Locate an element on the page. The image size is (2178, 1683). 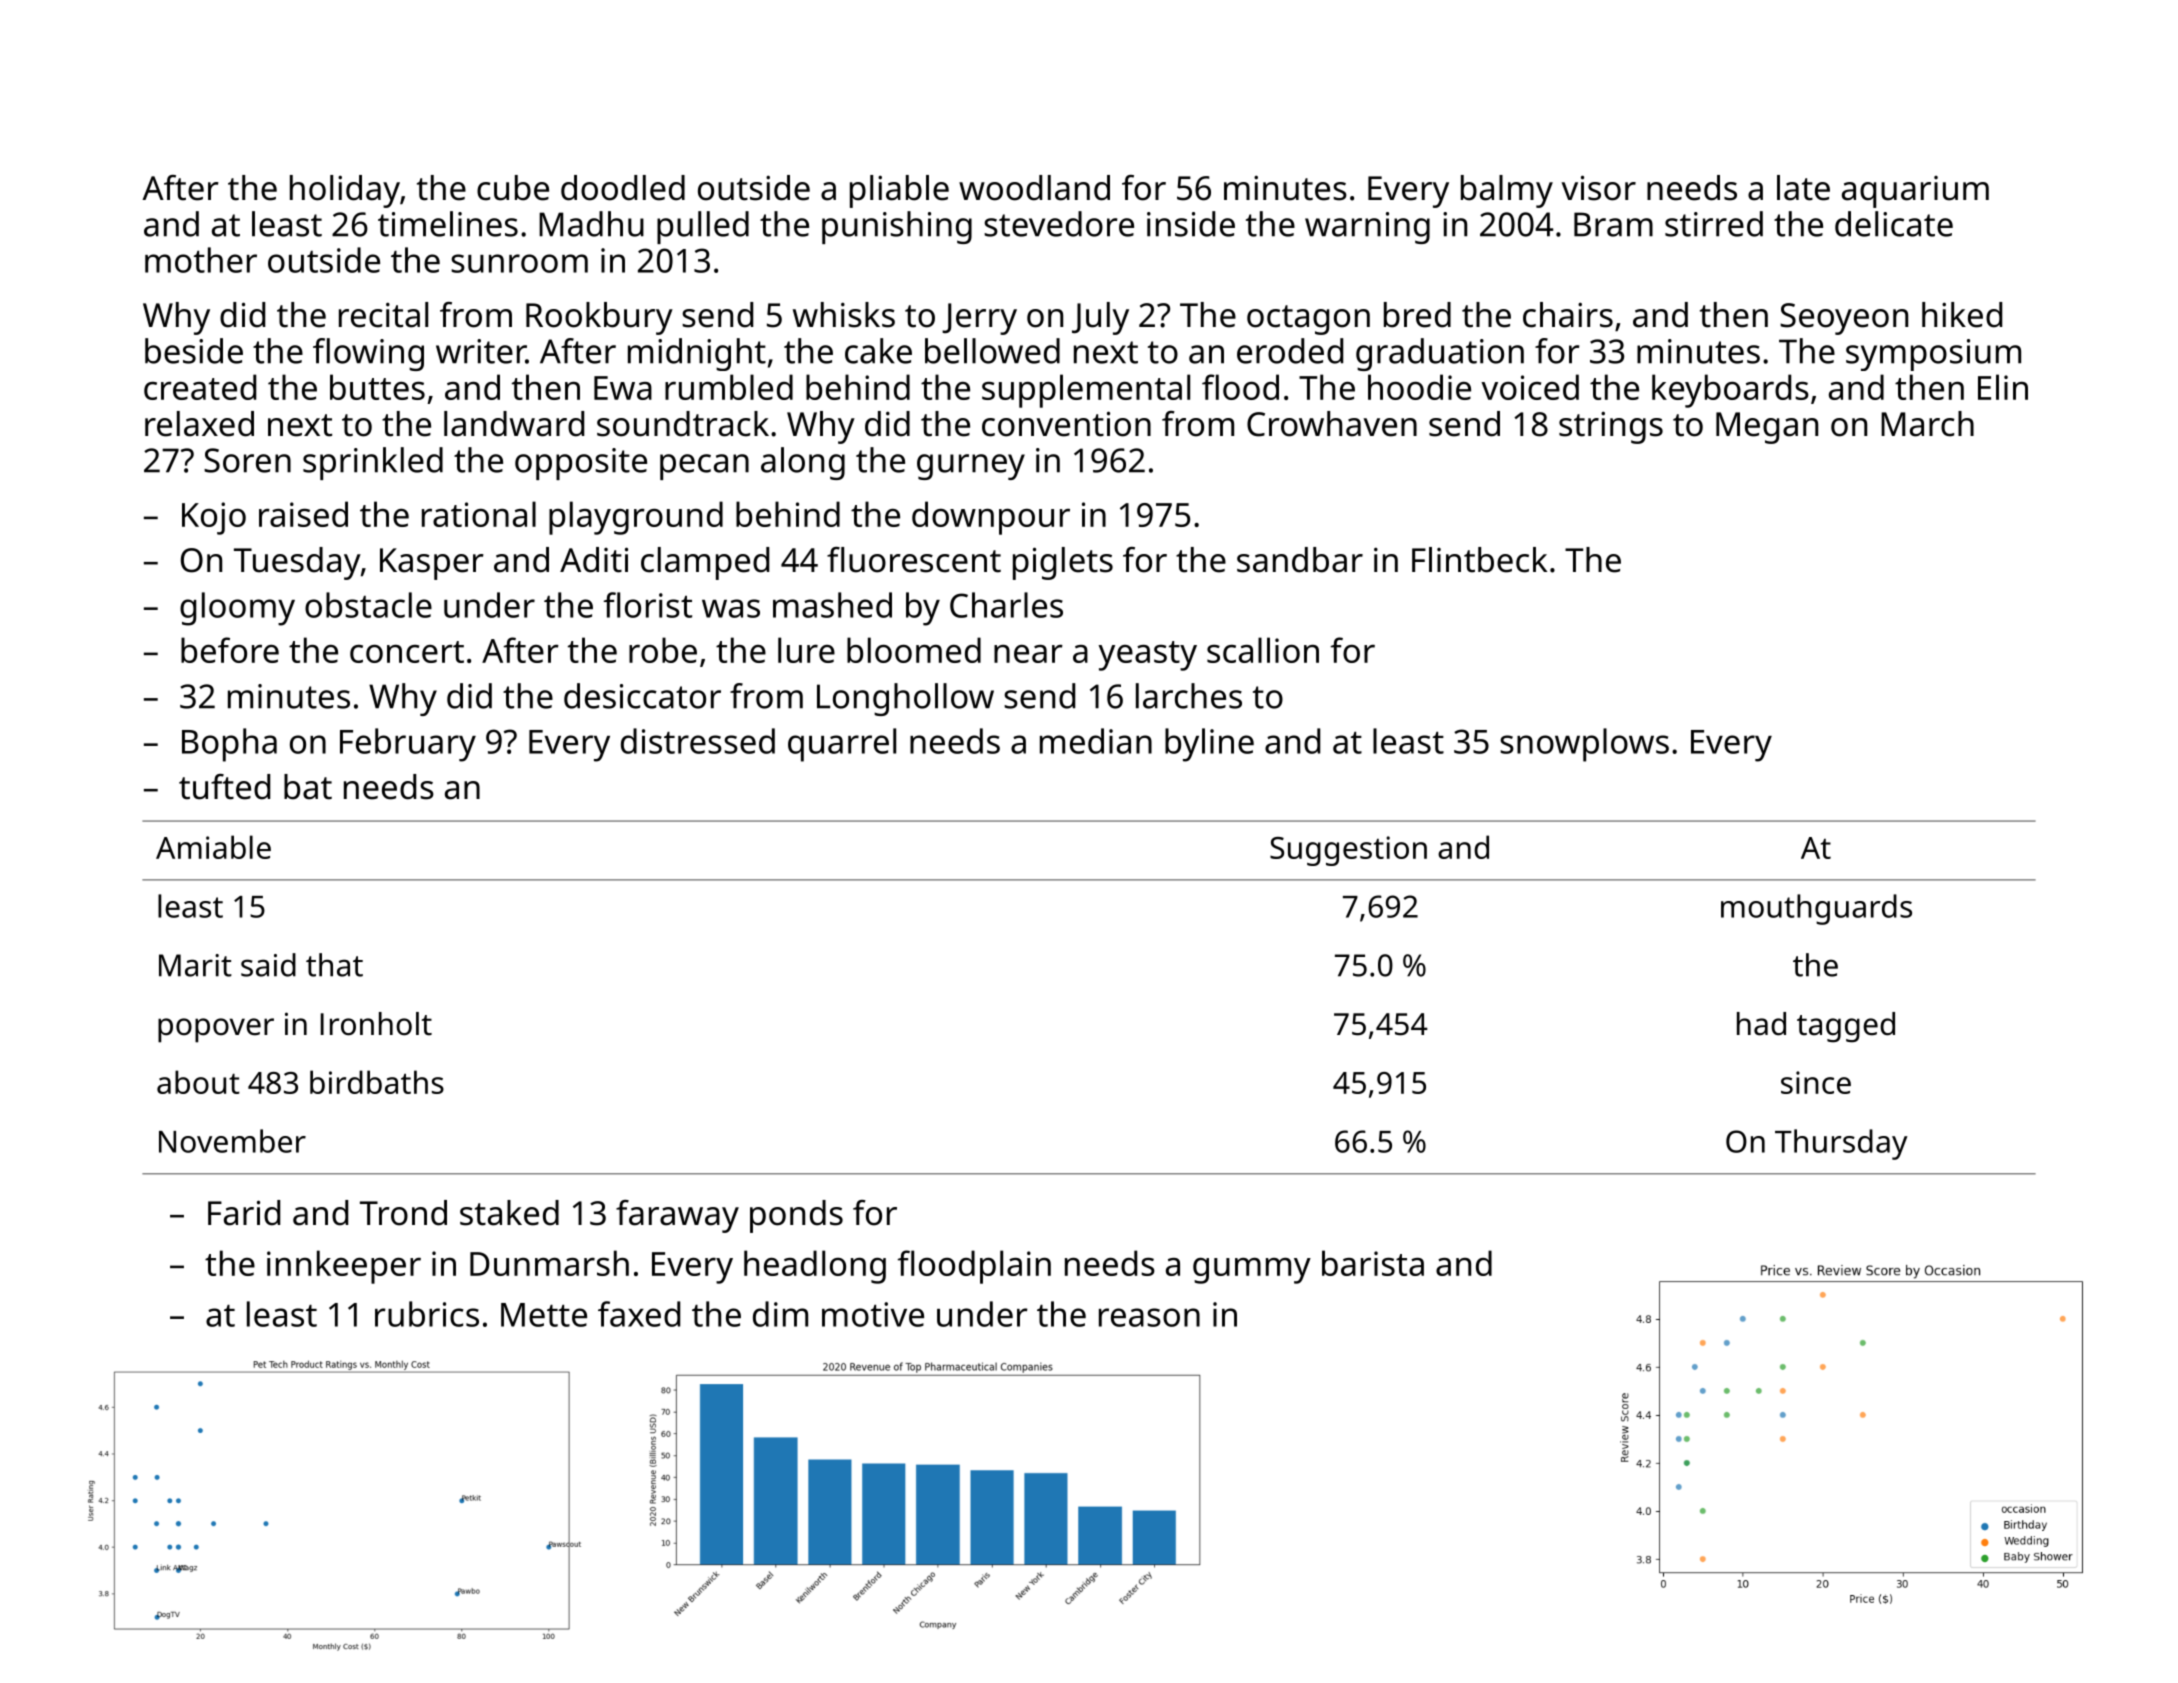
barista is located at coordinates (1373, 1263).
